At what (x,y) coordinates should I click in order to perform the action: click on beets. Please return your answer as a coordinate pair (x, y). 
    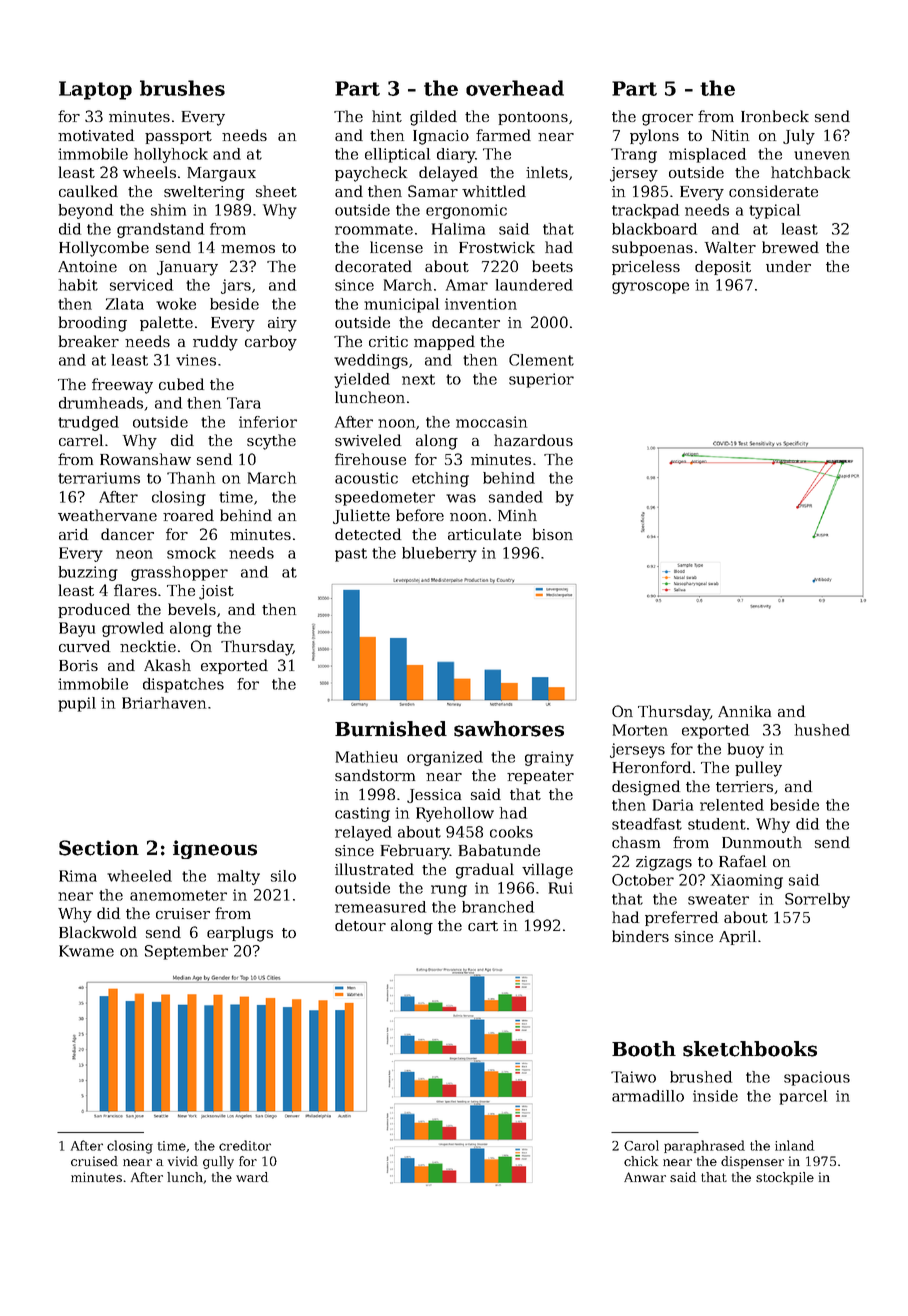
    Looking at the image, I should click on (552, 266).
